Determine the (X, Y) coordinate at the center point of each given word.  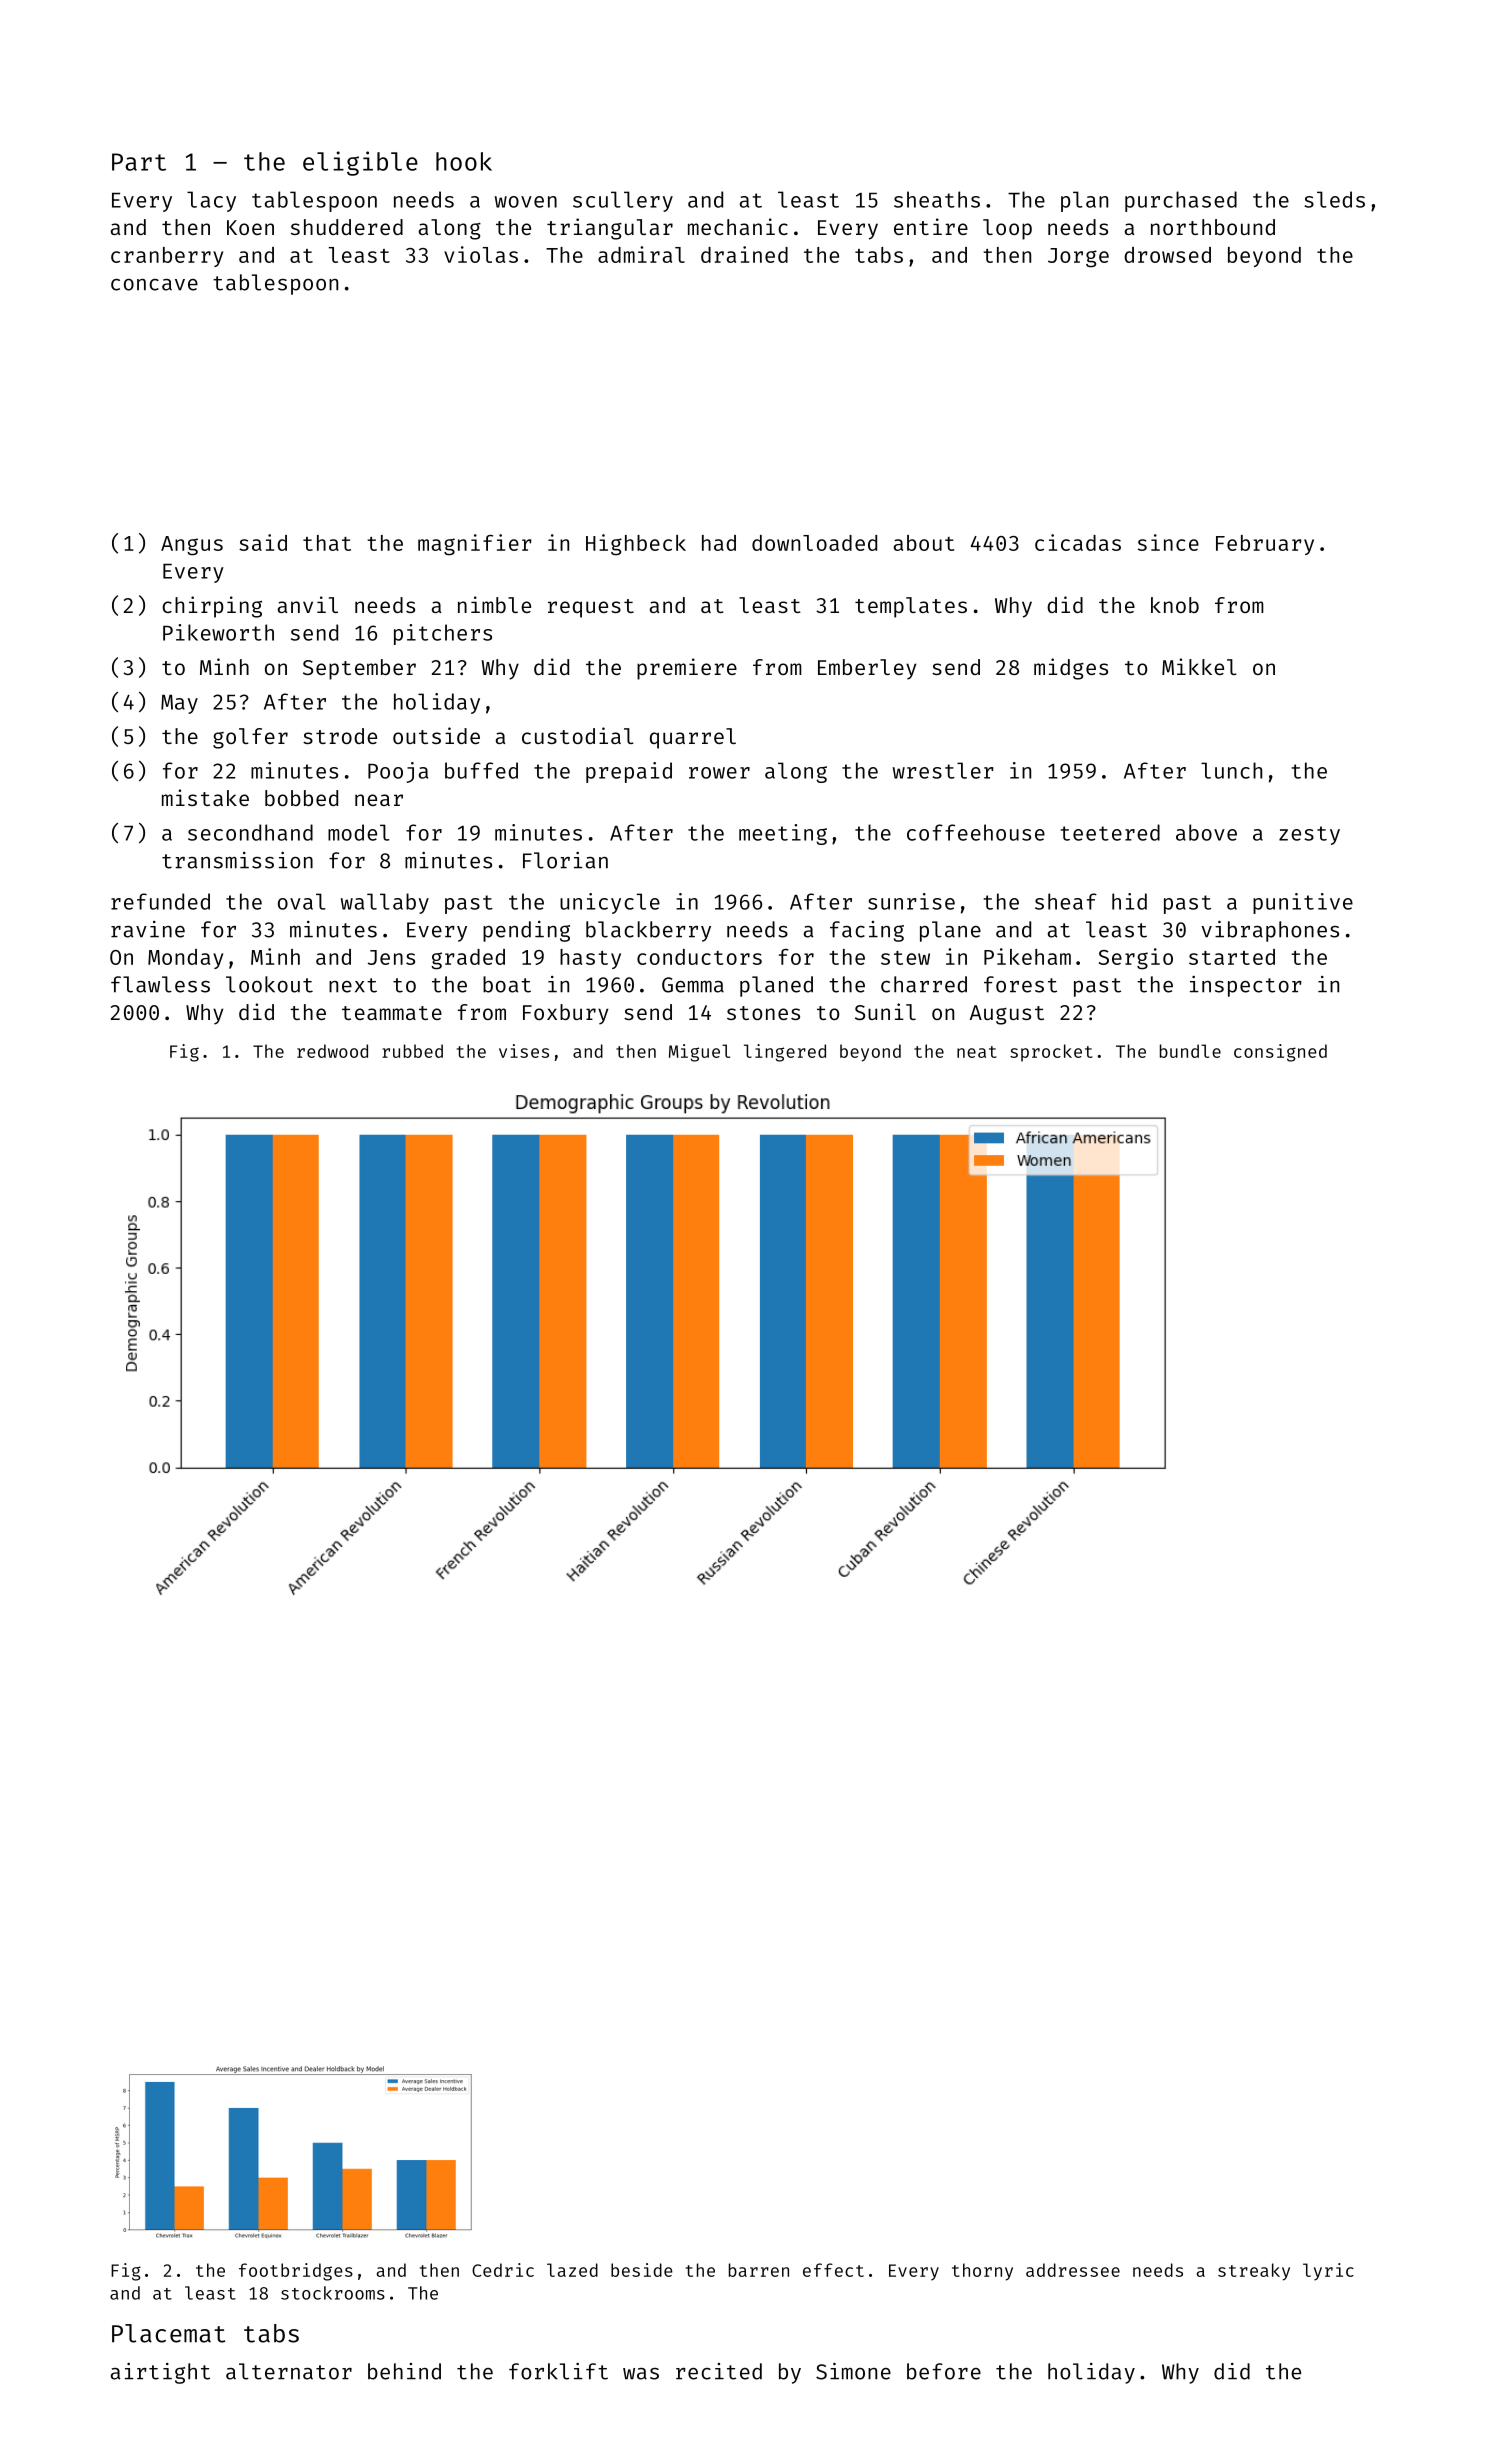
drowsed (1167, 255)
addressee (1073, 2270)
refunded (160, 901)
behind (404, 2371)
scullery (623, 201)
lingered (785, 1053)
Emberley (867, 669)
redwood (332, 1051)
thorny (982, 2272)
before (944, 2371)
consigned (1280, 1053)
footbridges (296, 2272)
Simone (853, 2371)
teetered (1110, 832)
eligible (360, 163)
